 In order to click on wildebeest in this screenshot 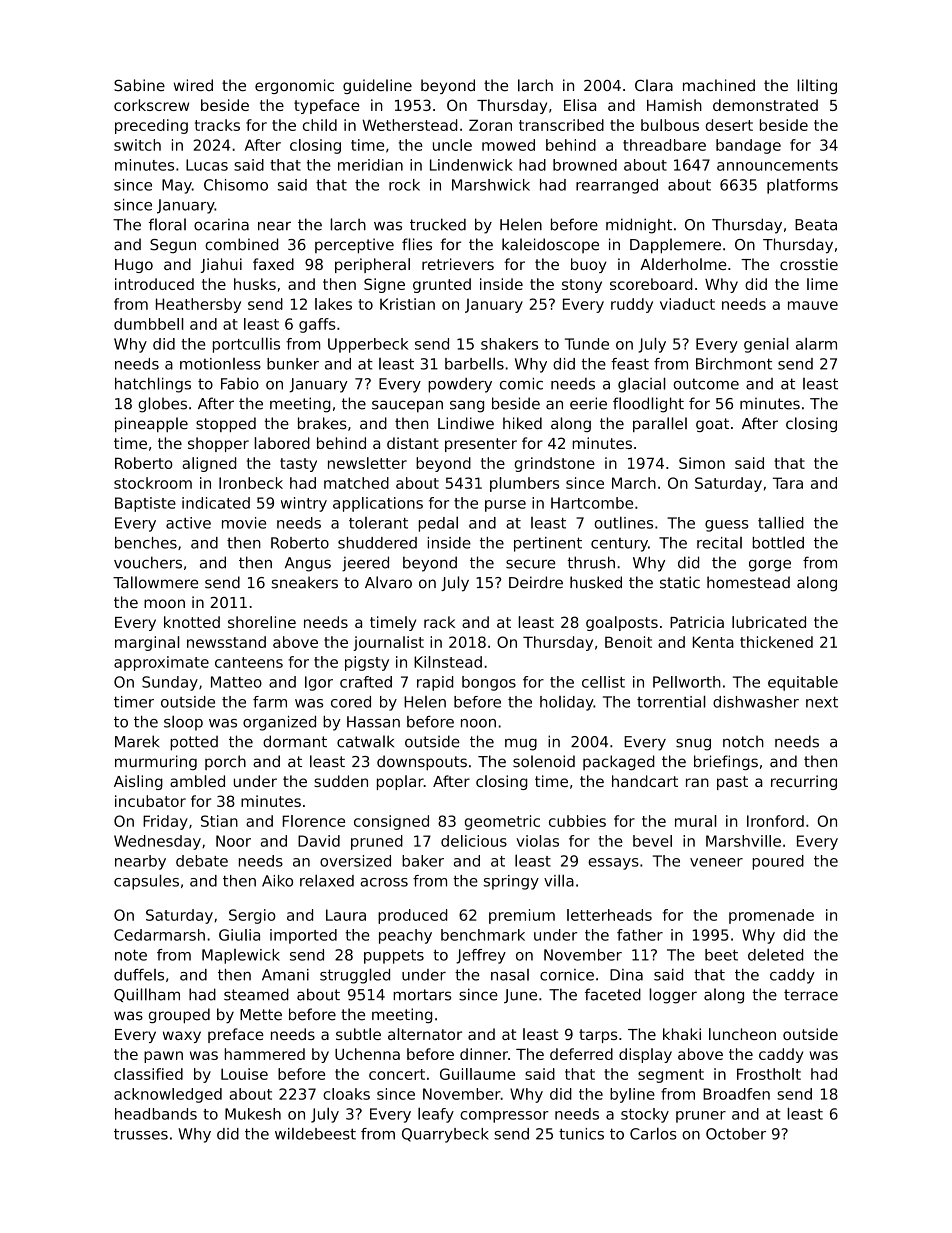, I will do `click(315, 1134)`.
